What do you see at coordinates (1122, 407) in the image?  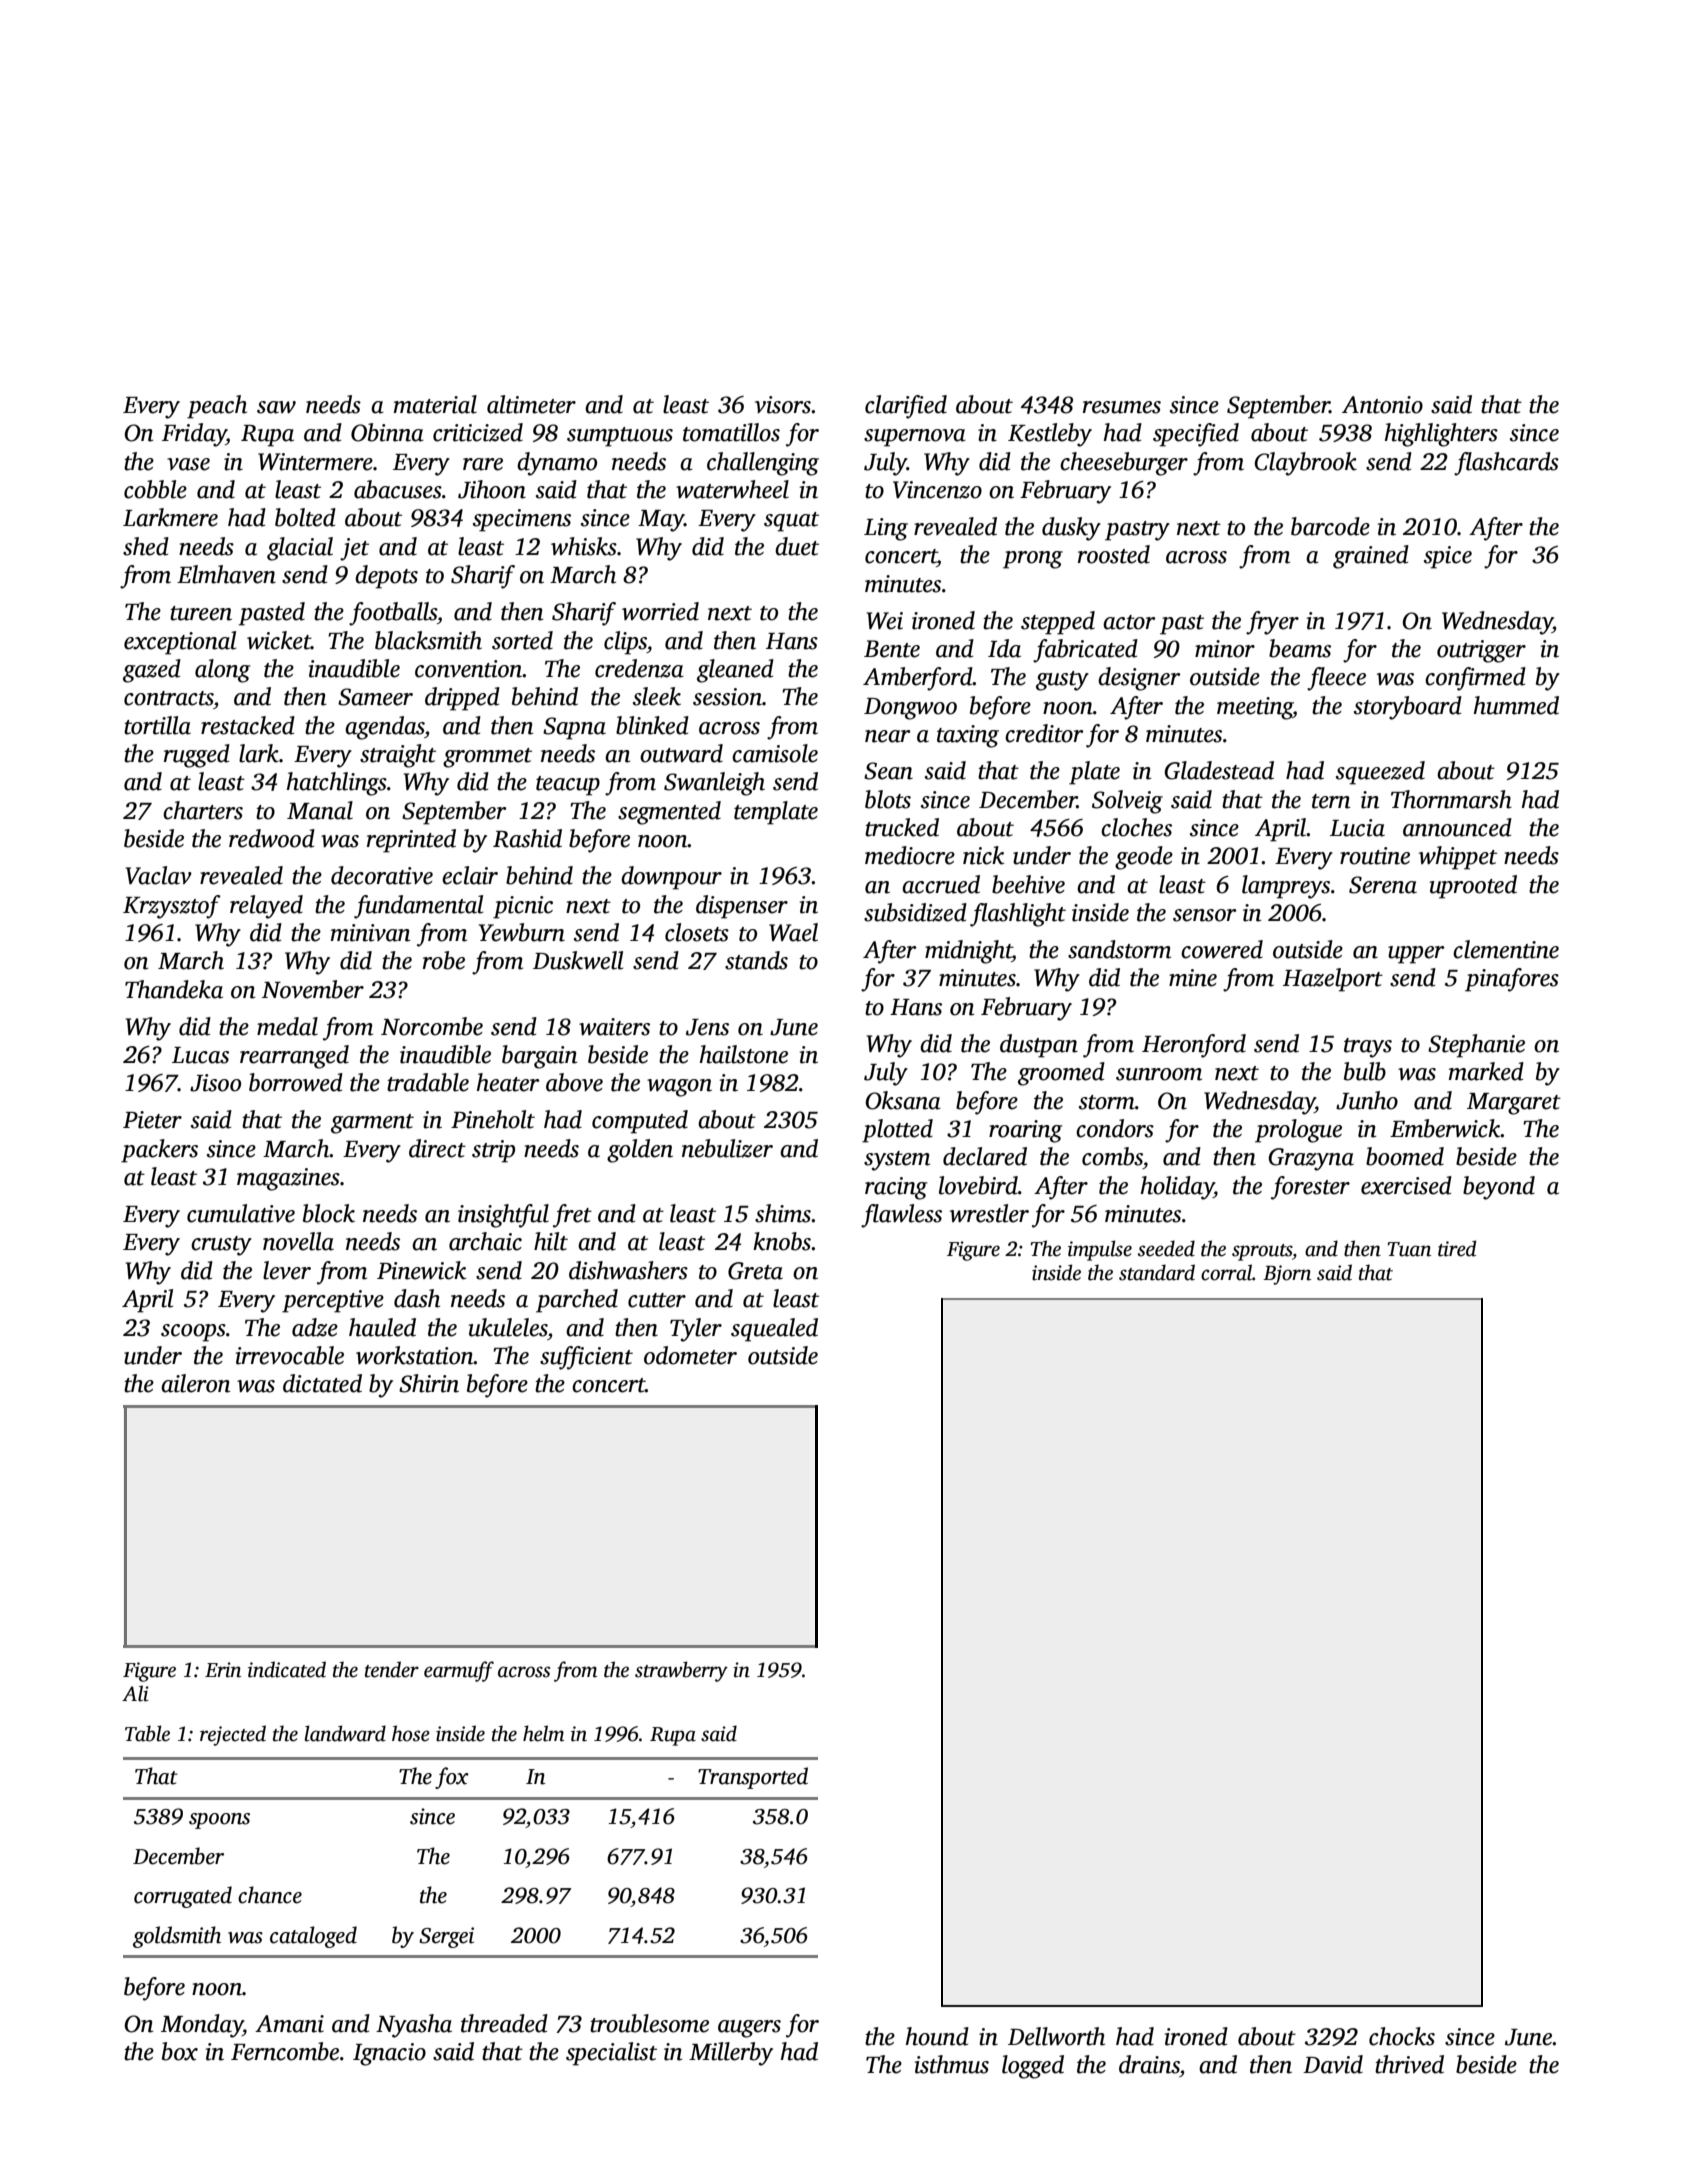 I see `resumes` at bounding box center [1122, 407].
